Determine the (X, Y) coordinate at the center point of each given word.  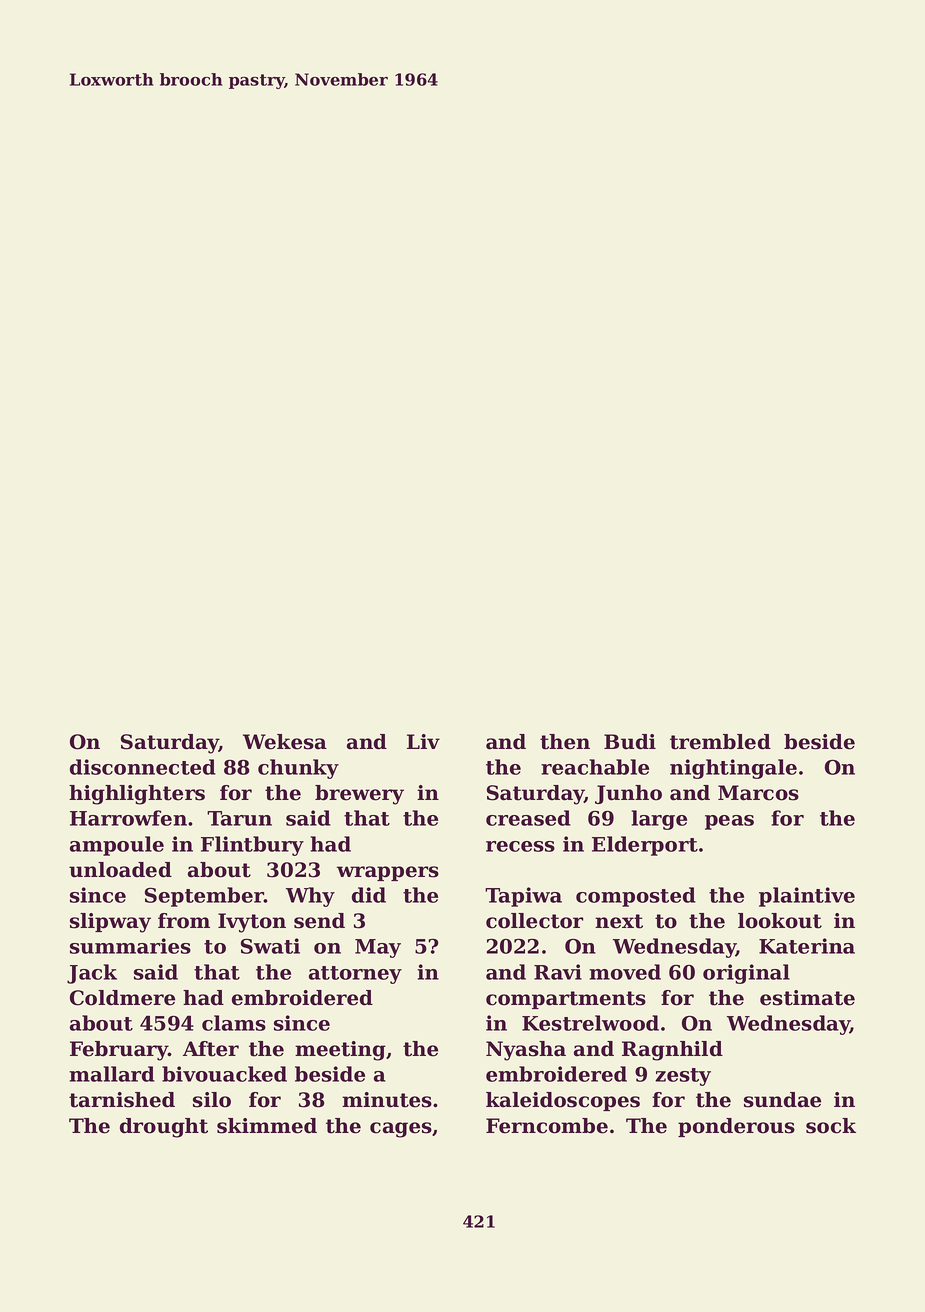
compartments (566, 1000)
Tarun (239, 818)
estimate (807, 998)
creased (528, 818)
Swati (270, 946)
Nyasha (526, 1051)
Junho (628, 794)
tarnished (122, 1100)
